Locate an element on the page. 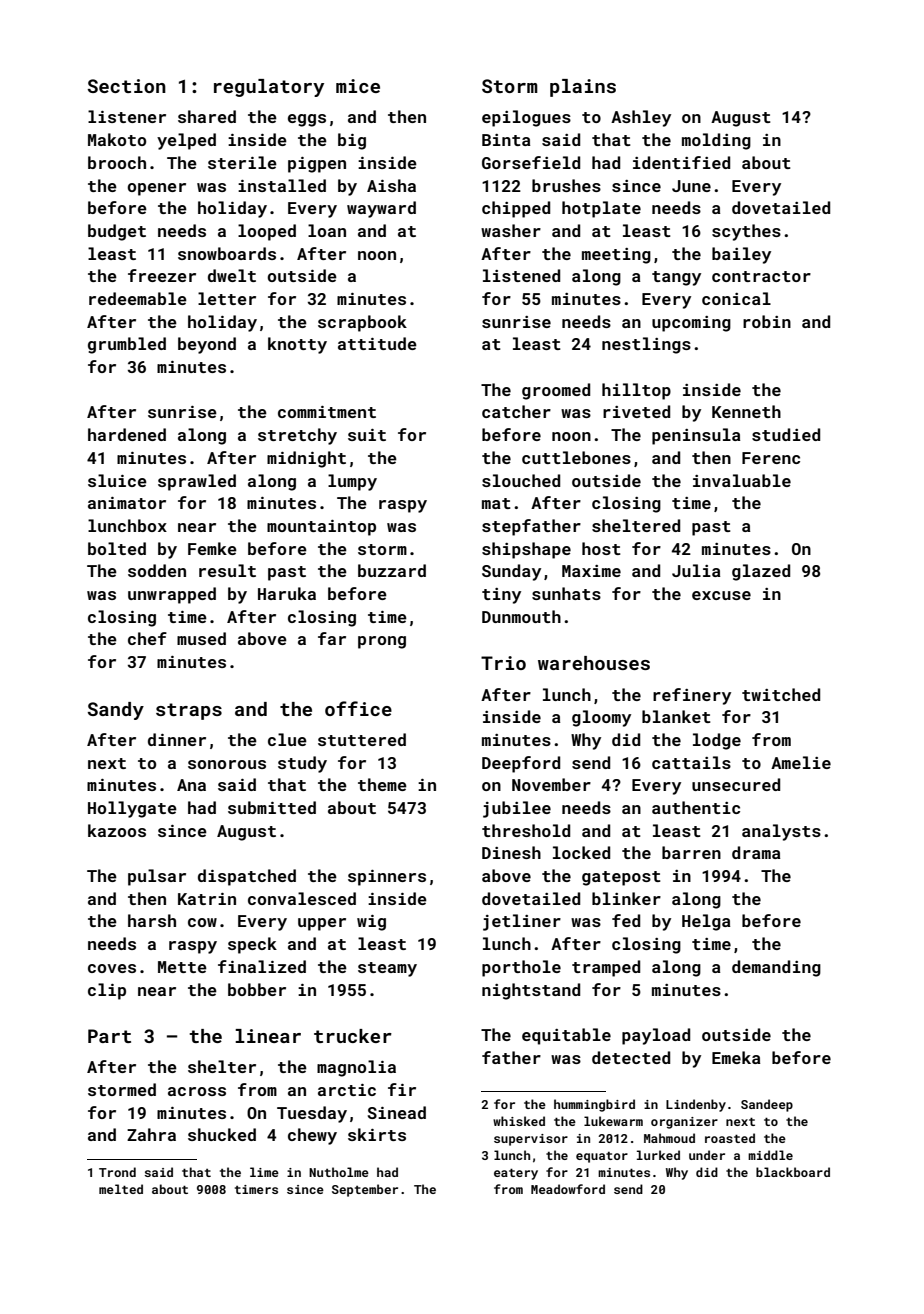 The width and height of the document is (924, 1314). molding is located at coordinates (716, 141).
